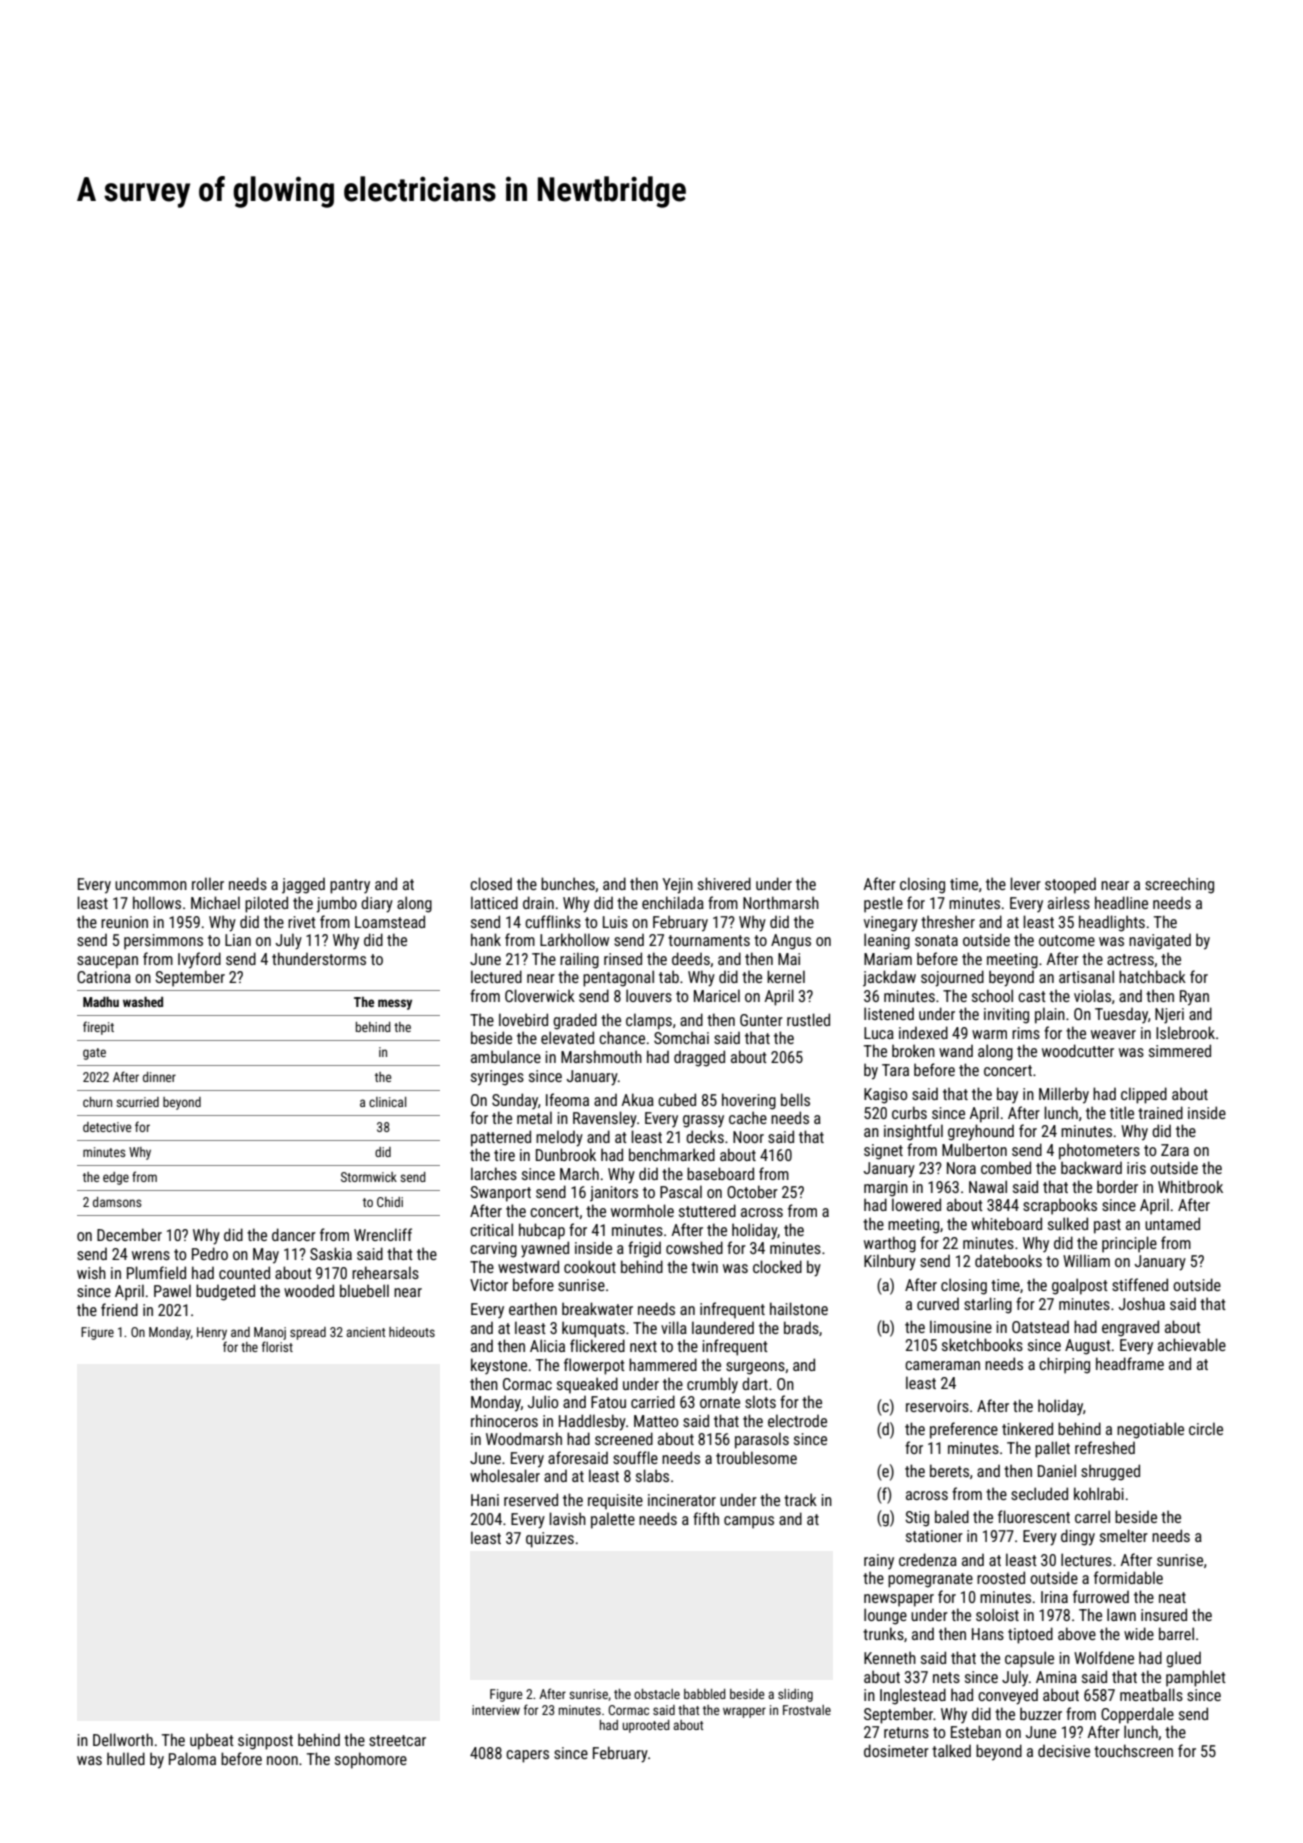 The width and height of the screenshot is (1303, 1843). I want to click on Islebrook, so click(1185, 1032).
